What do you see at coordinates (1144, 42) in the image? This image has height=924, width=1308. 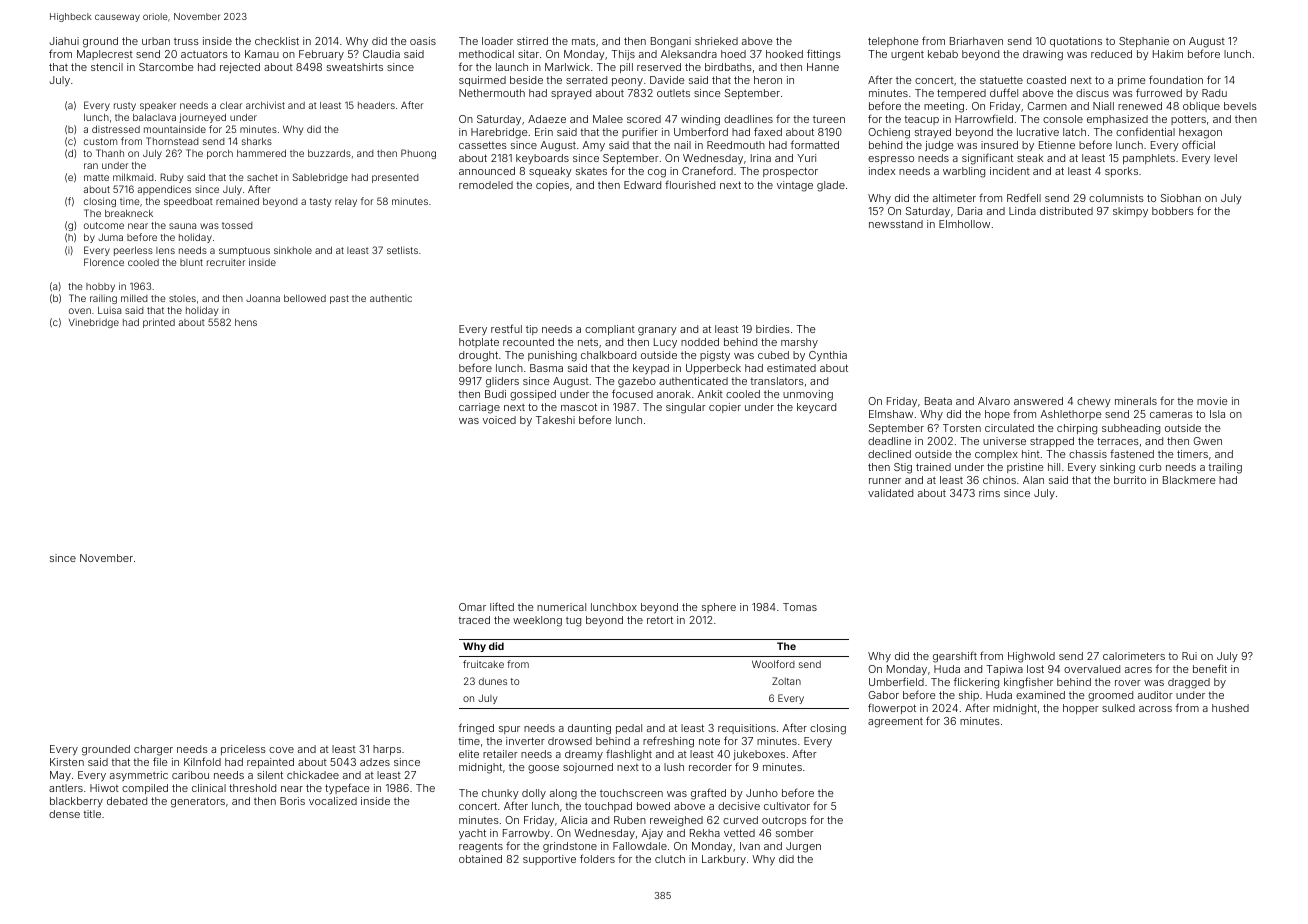 I see `Stephanie` at bounding box center [1144, 42].
